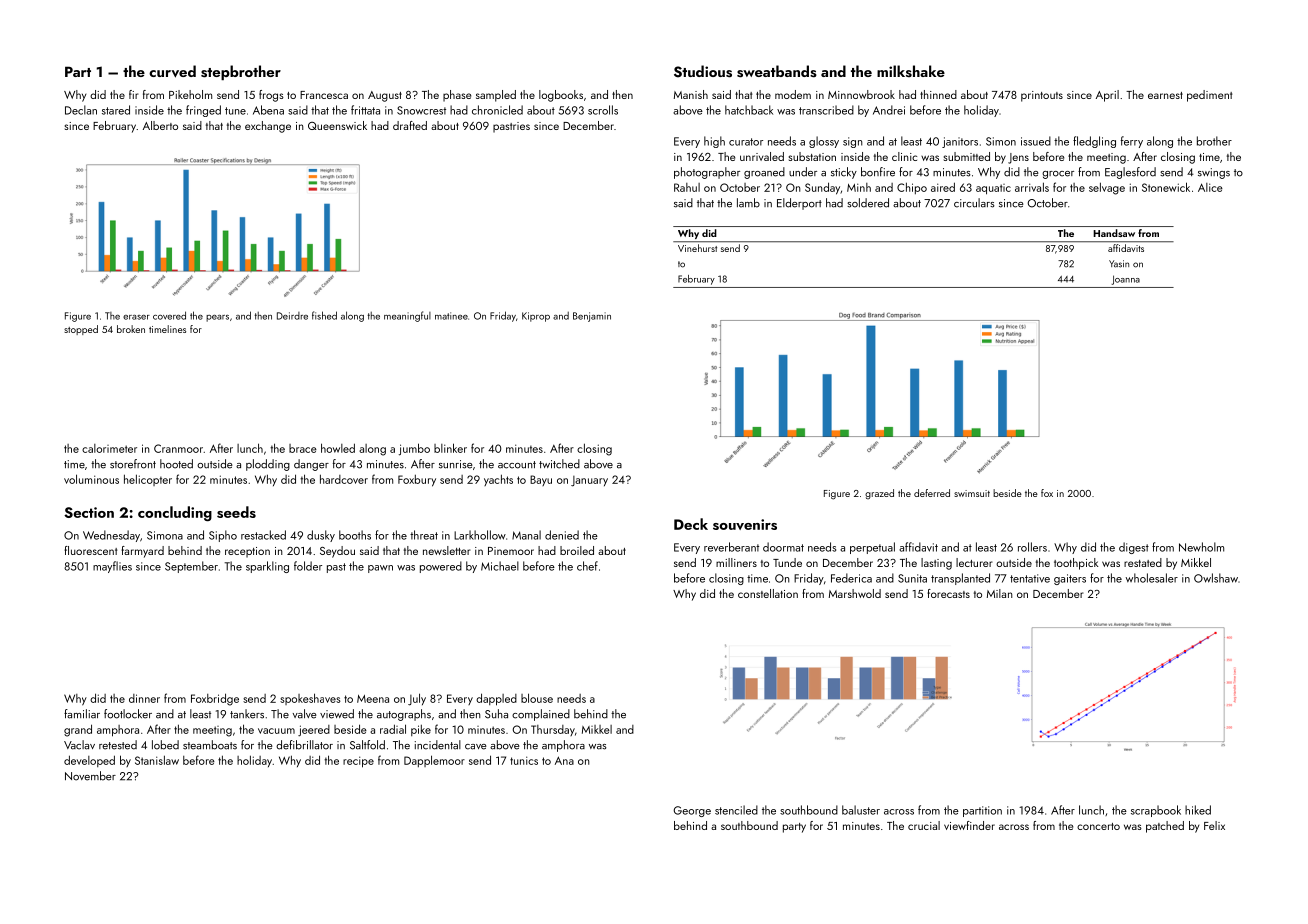 The height and width of the screenshot is (924, 1308). What do you see at coordinates (271, 96) in the screenshot?
I see `frogs` at bounding box center [271, 96].
